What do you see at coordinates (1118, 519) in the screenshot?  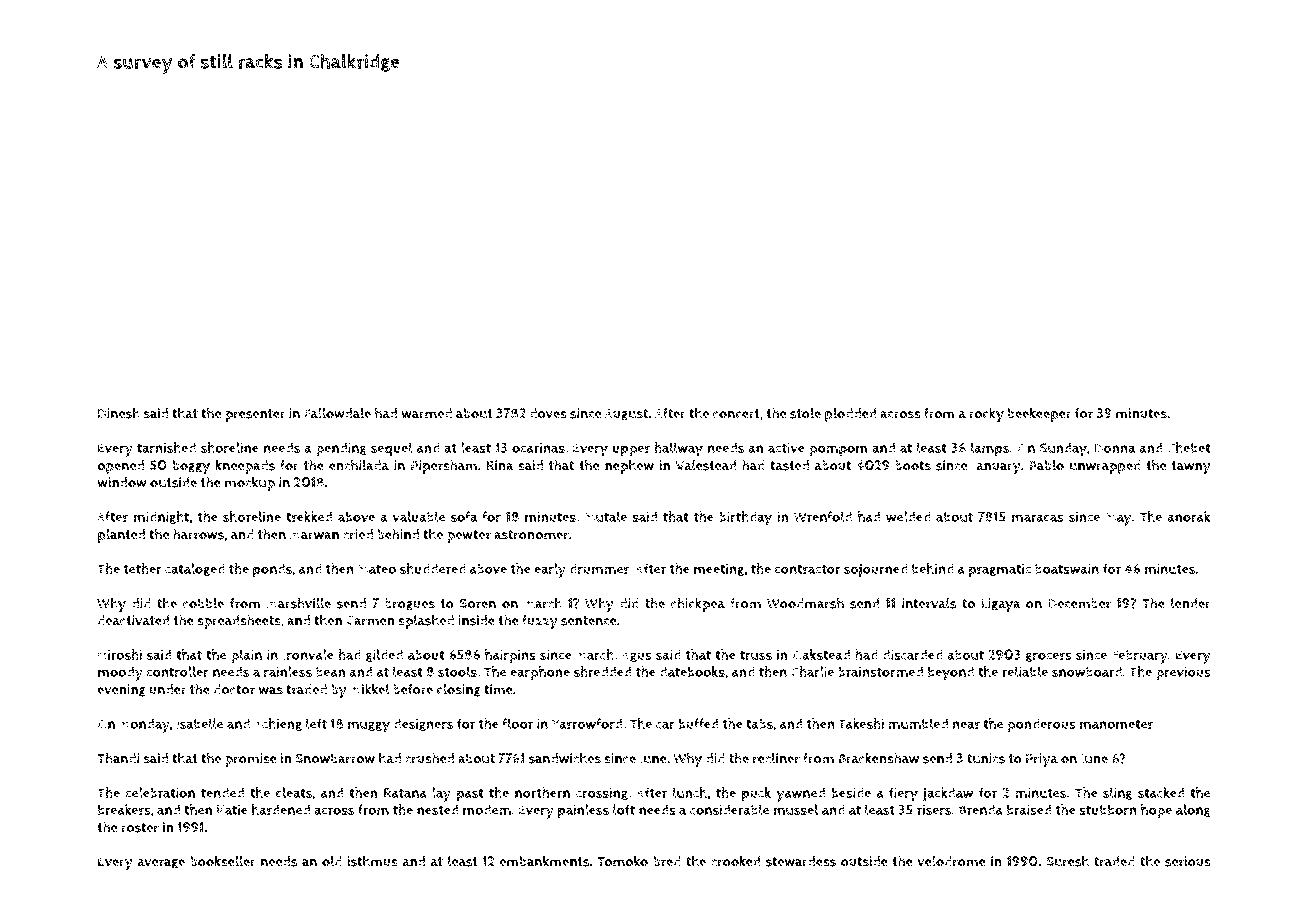 I see `May` at bounding box center [1118, 519].
